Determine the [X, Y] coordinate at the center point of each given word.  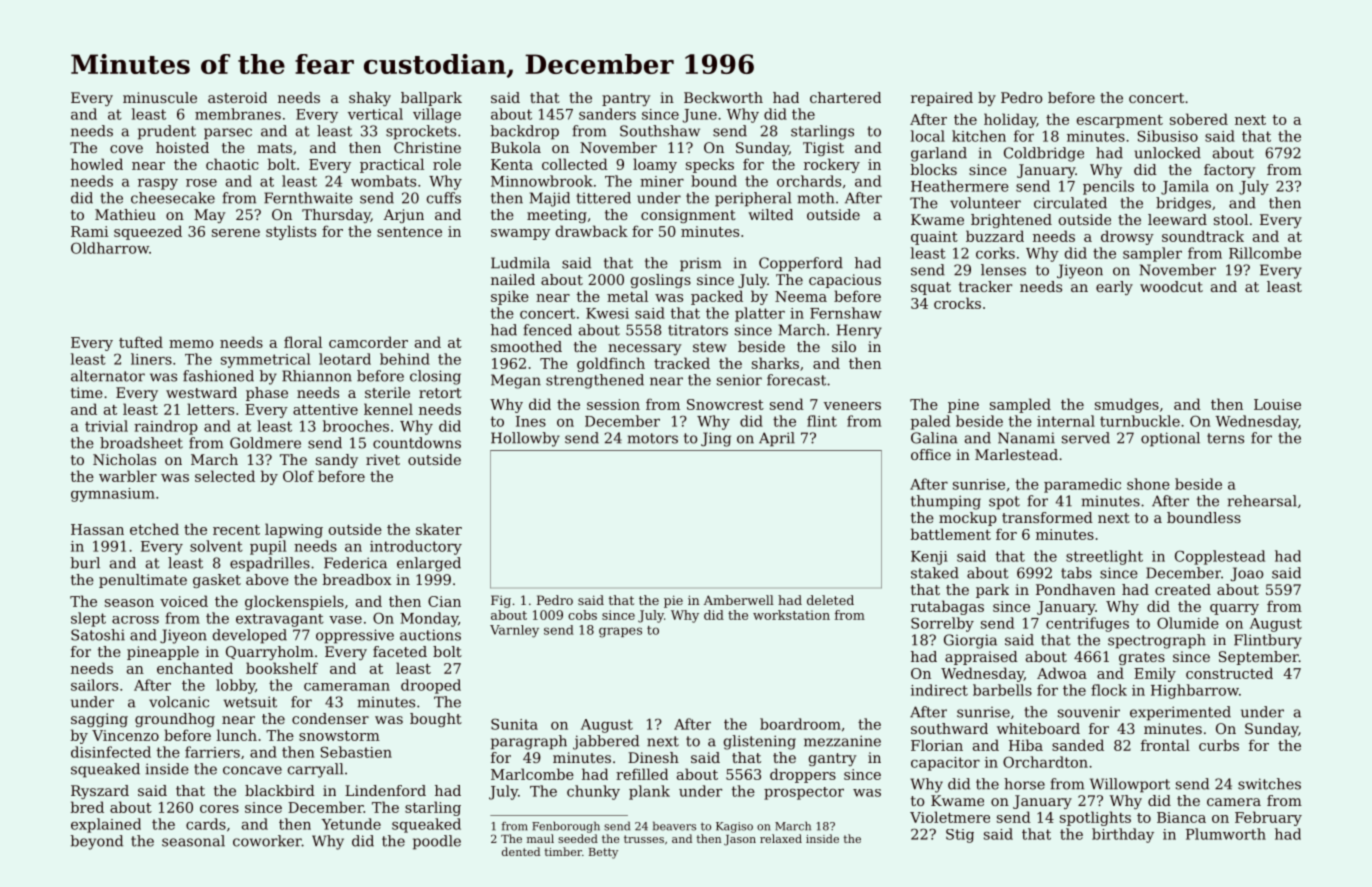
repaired [942, 99]
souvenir [1089, 712]
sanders [607, 114]
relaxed [781, 838]
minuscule [160, 97]
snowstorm [339, 736]
